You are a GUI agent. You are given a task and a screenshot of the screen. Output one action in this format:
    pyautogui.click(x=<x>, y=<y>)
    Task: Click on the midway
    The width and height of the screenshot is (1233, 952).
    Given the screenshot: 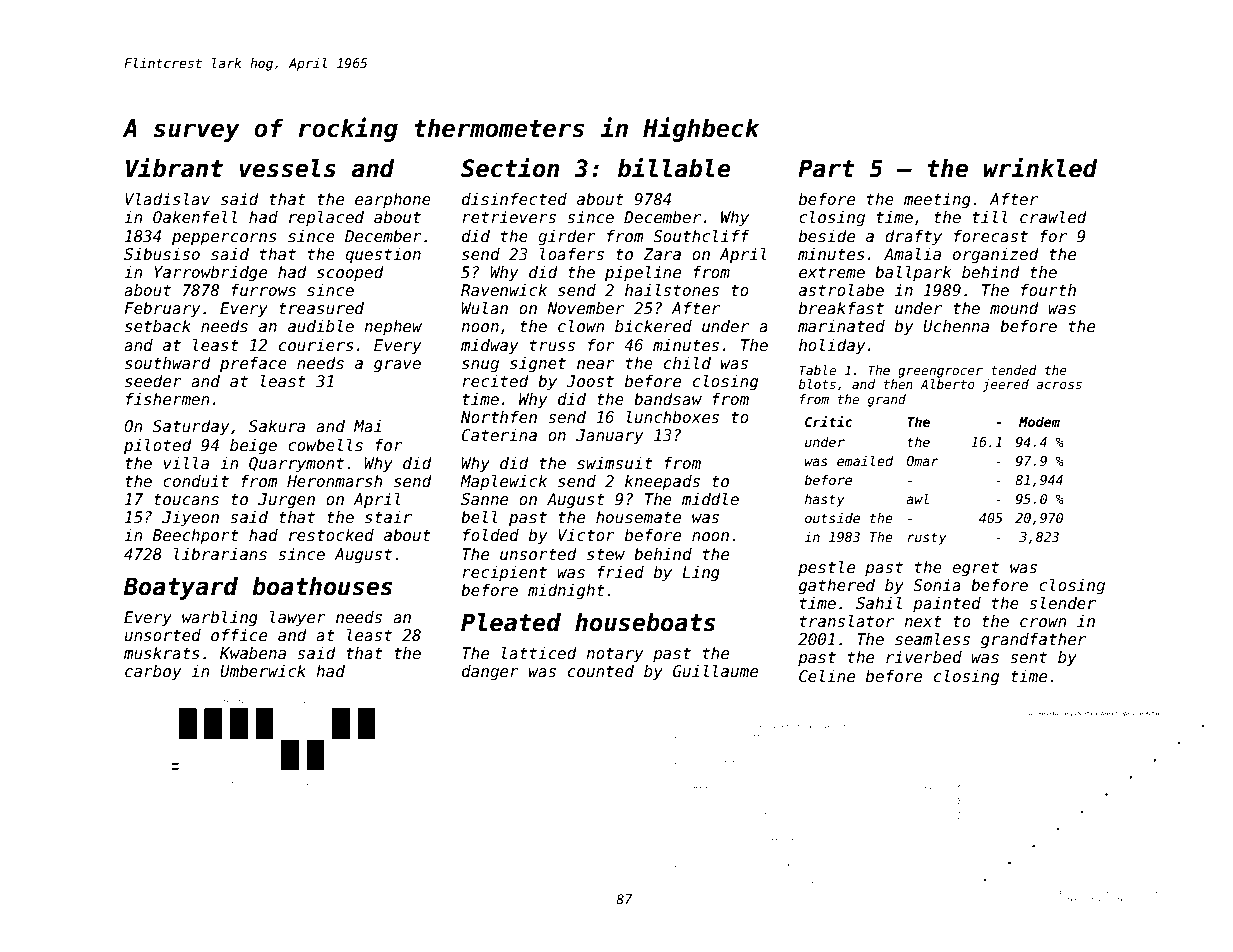 What is the action you would take?
    pyautogui.click(x=490, y=347)
